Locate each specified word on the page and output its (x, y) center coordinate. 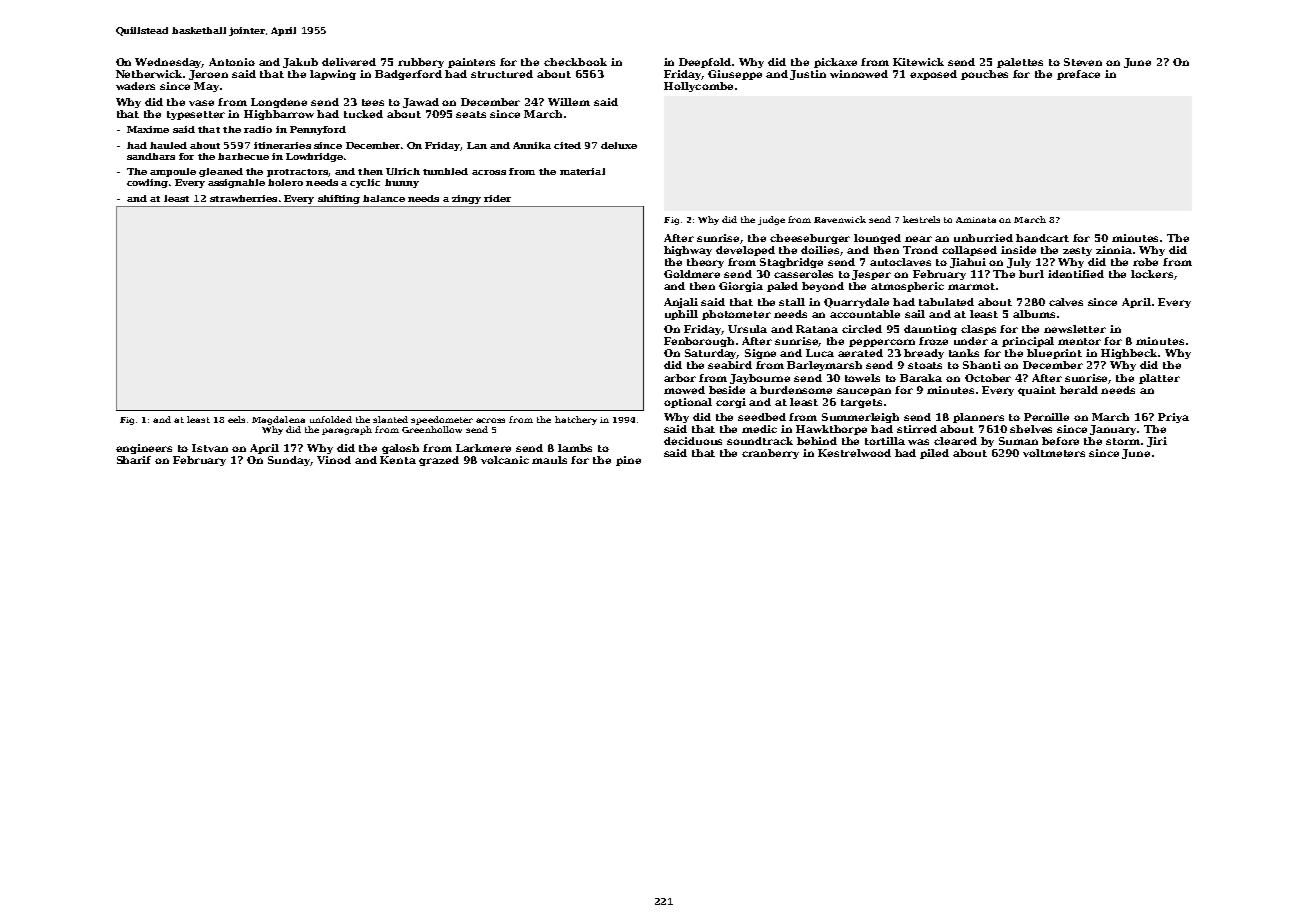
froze (933, 341)
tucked (363, 114)
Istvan (210, 448)
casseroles (803, 274)
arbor (680, 378)
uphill (681, 315)
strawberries (243, 198)
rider (497, 198)
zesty (1077, 251)
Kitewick (918, 62)
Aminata (976, 220)
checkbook (575, 62)
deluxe (619, 145)
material (582, 171)
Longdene (279, 103)
